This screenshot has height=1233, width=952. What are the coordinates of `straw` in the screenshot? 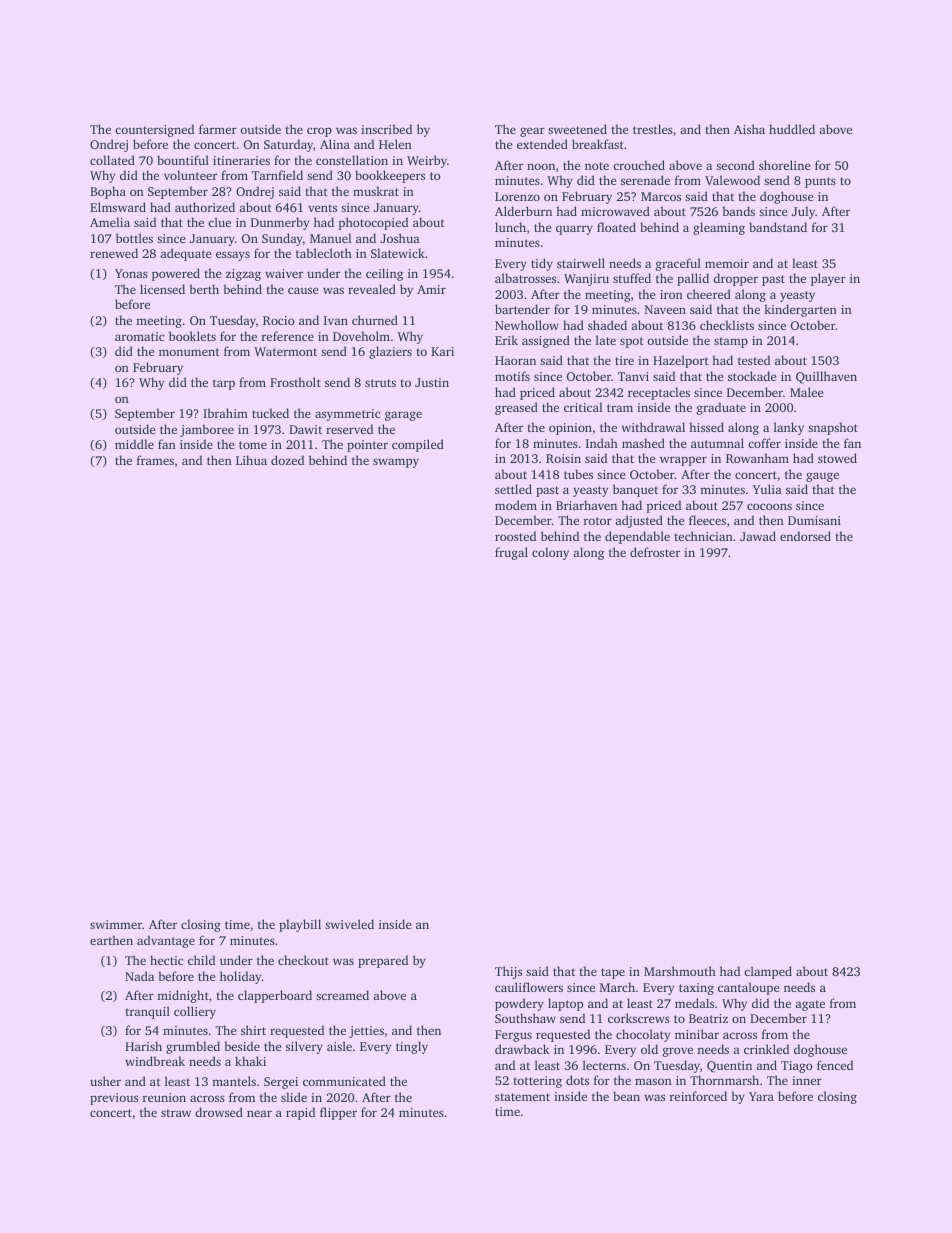 It's located at (176, 1113).
